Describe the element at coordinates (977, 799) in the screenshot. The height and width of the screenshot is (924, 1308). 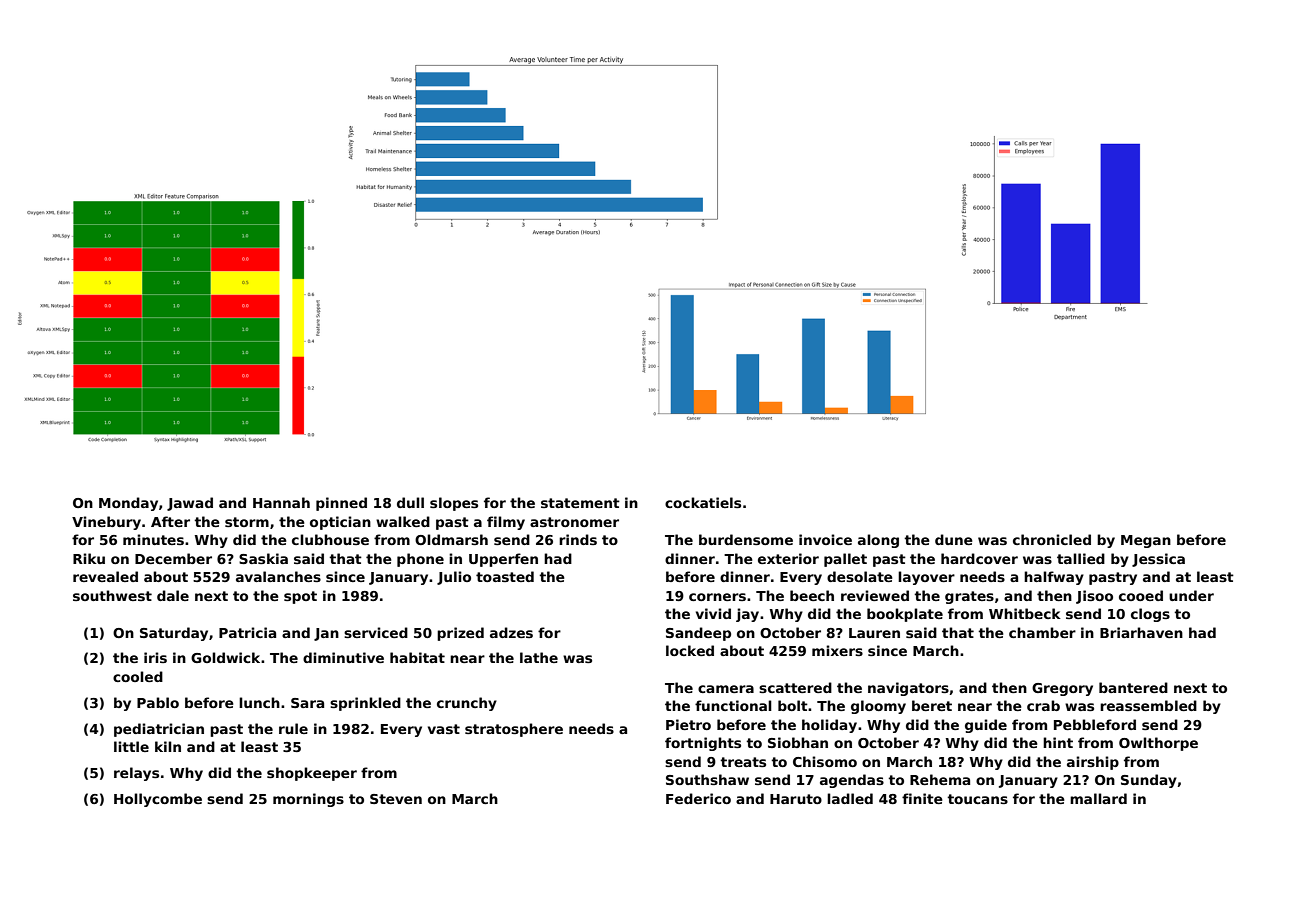
I see `toucans` at that location.
